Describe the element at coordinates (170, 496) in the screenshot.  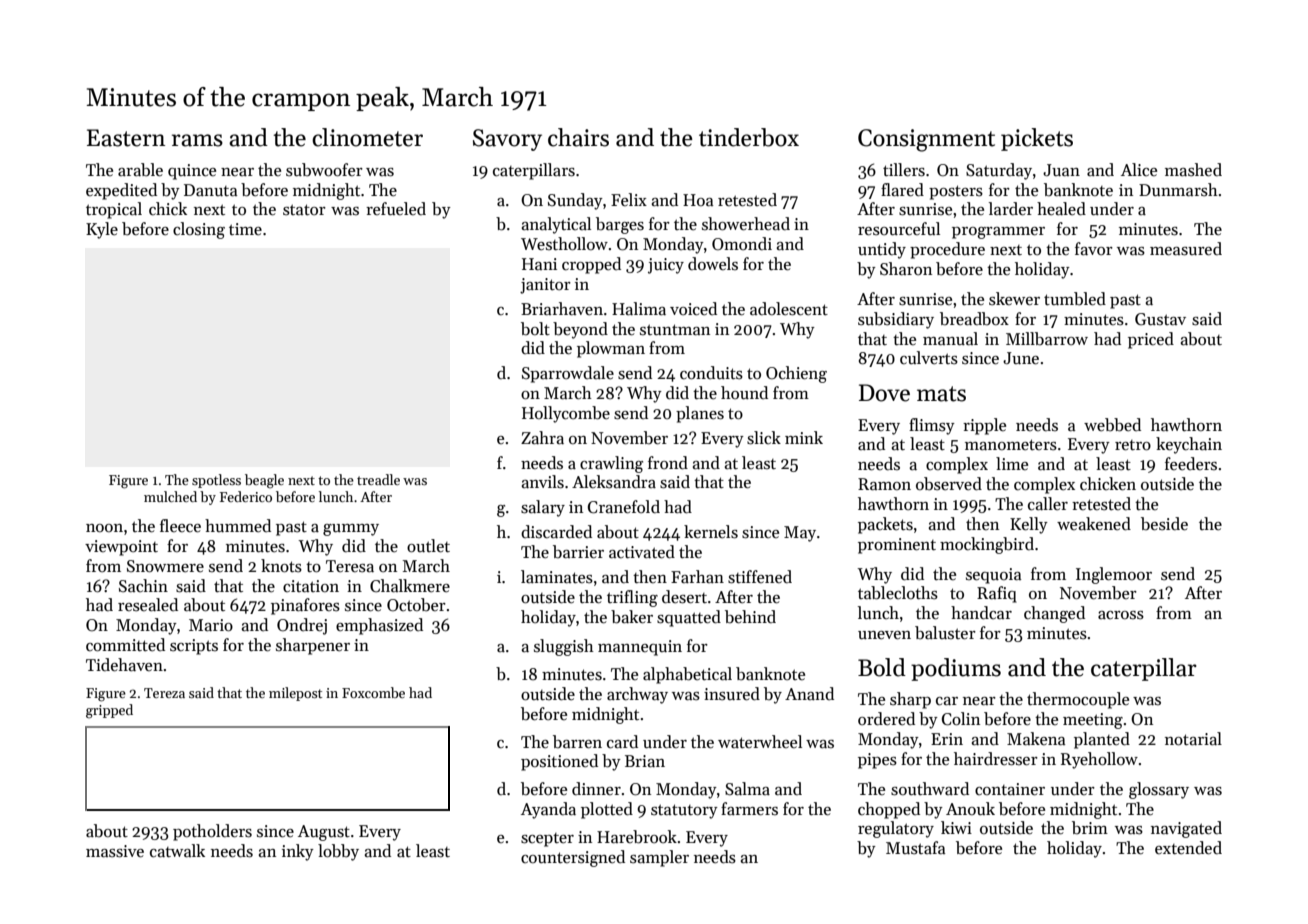
I see `mulched` at that location.
